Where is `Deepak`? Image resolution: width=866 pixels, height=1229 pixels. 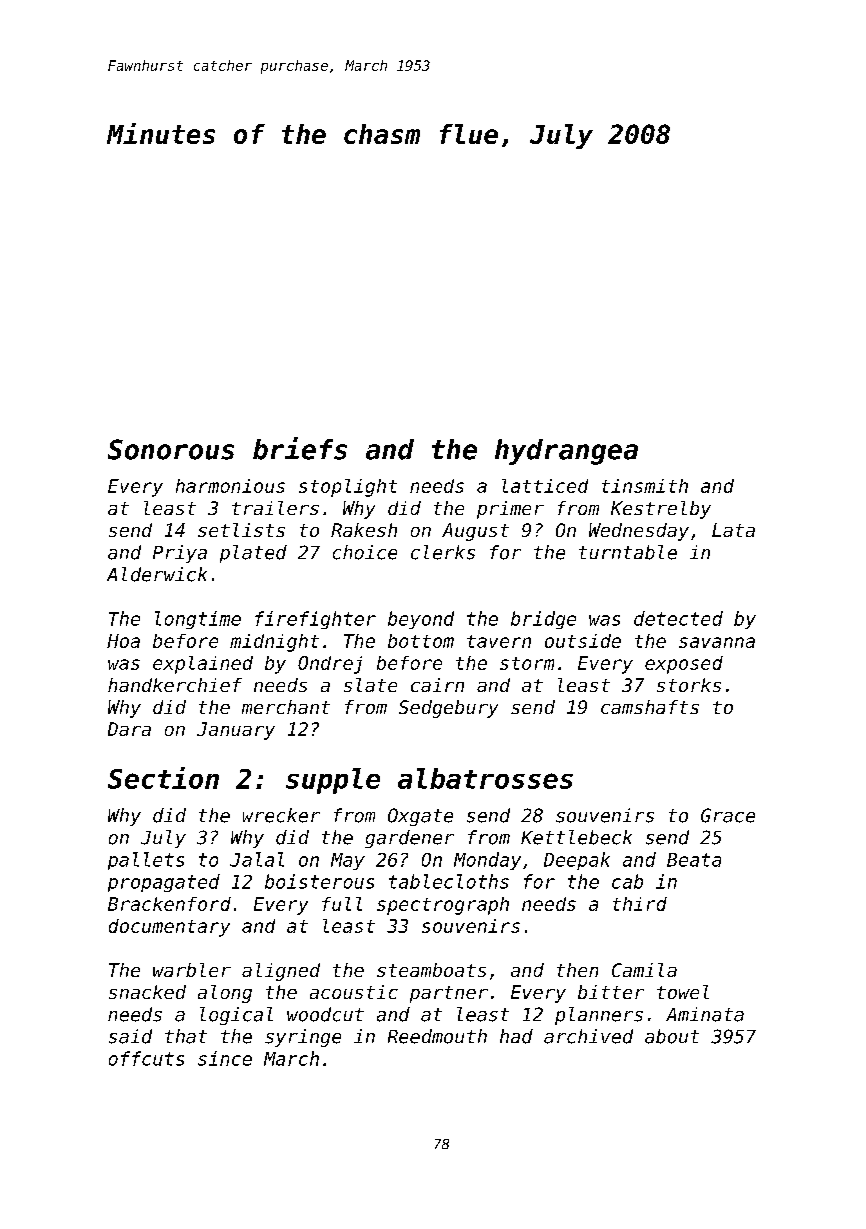 Deepak is located at coordinates (577, 861).
